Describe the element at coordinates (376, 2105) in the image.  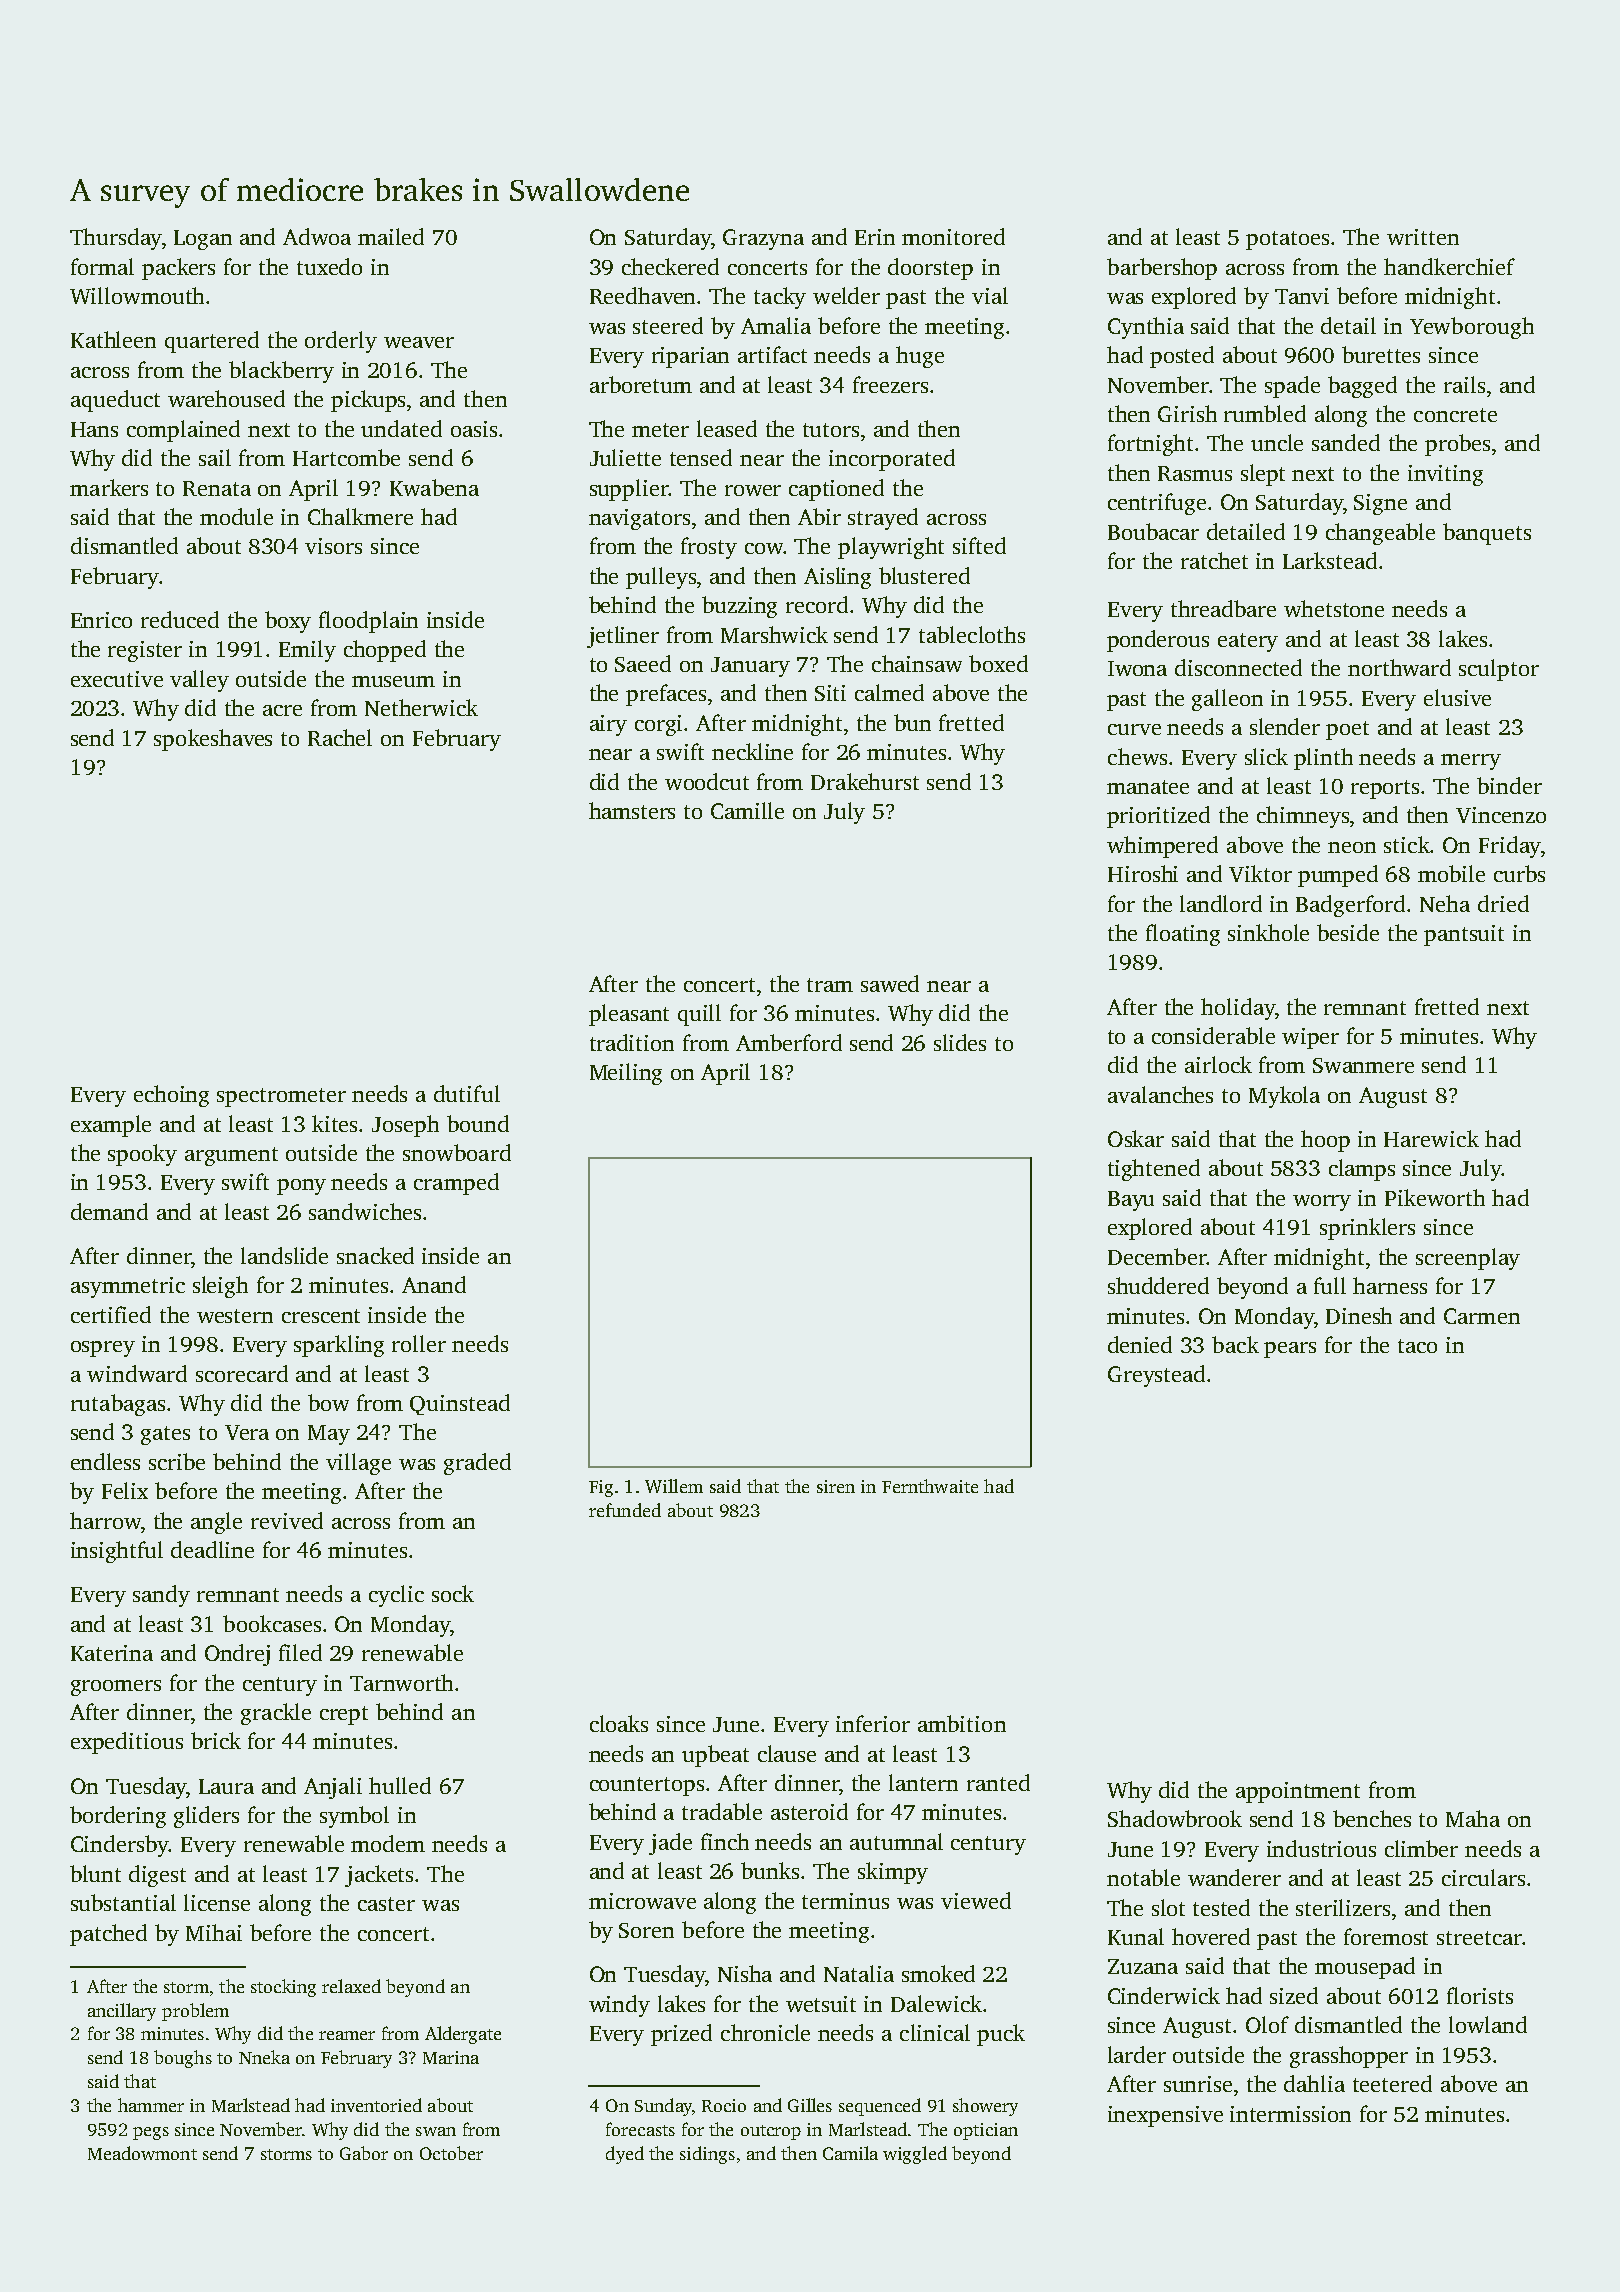
I see `inventoried` at that location.
